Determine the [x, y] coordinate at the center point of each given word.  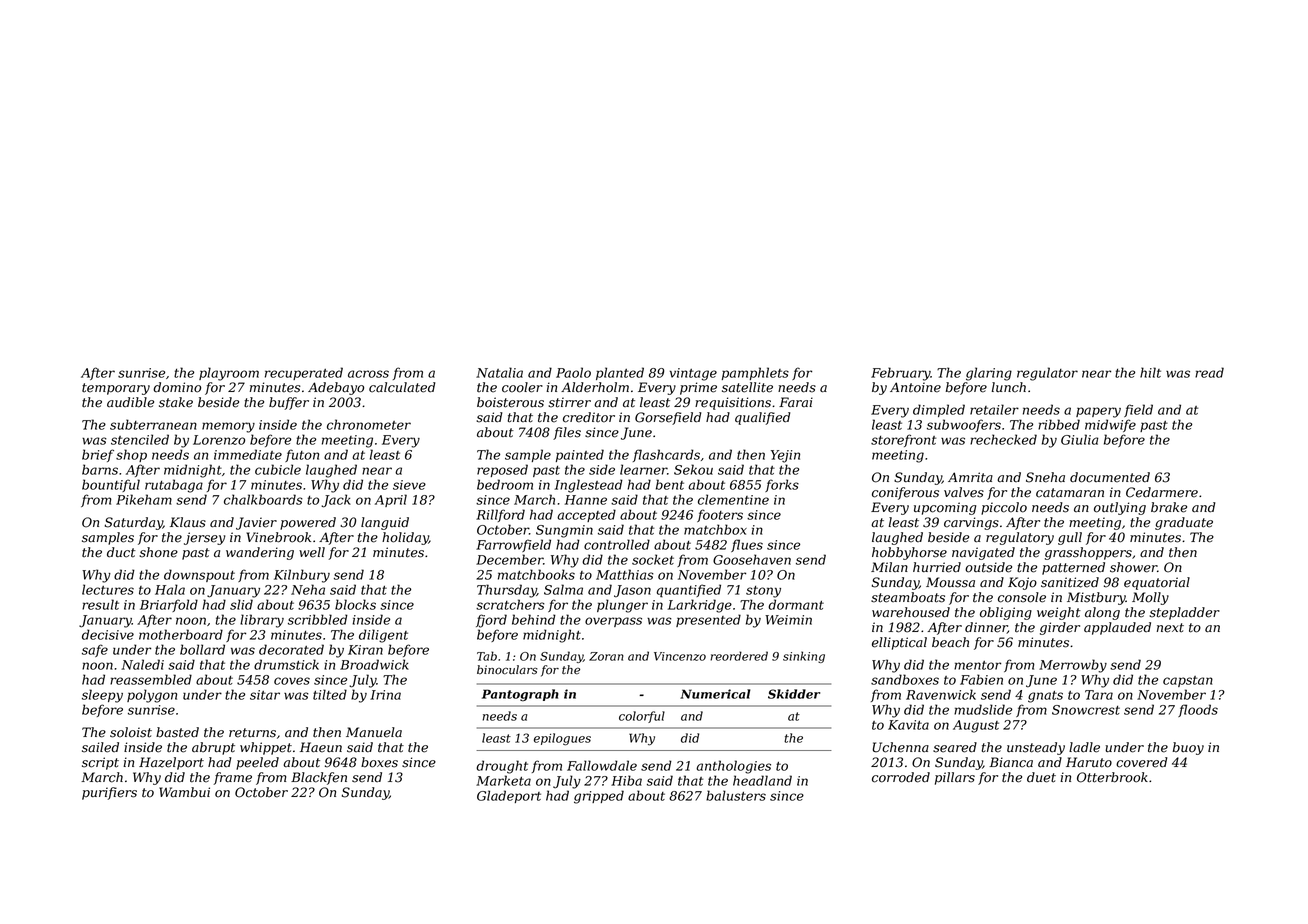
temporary [116, 389]
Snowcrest [1086, 710]
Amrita [970, 477]
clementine [733, 499]
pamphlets [755, 373]
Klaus [188, 522]
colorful [642, 717]
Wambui [184, 792]
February [901, 374]
